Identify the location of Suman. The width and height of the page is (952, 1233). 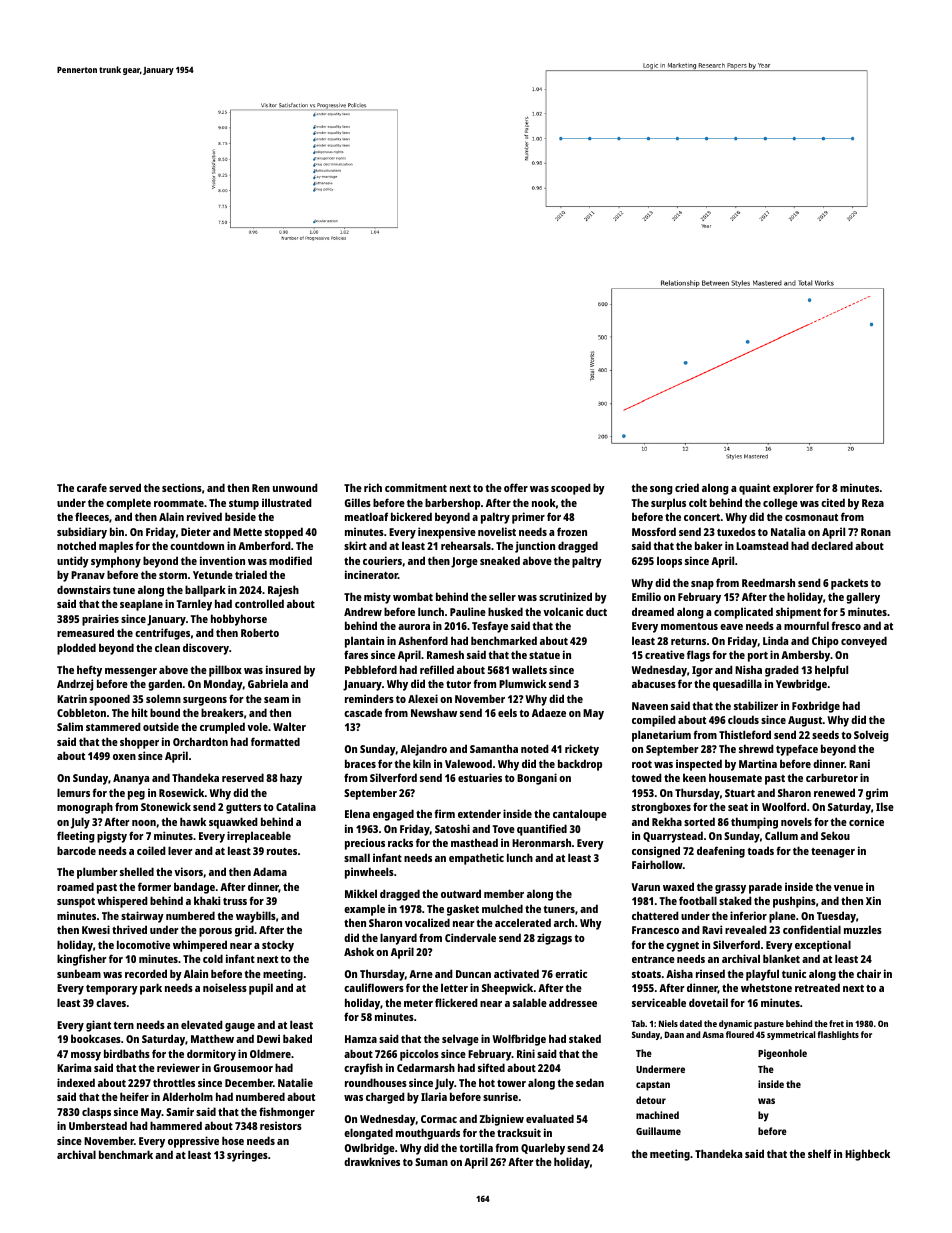
(431, 1162).
